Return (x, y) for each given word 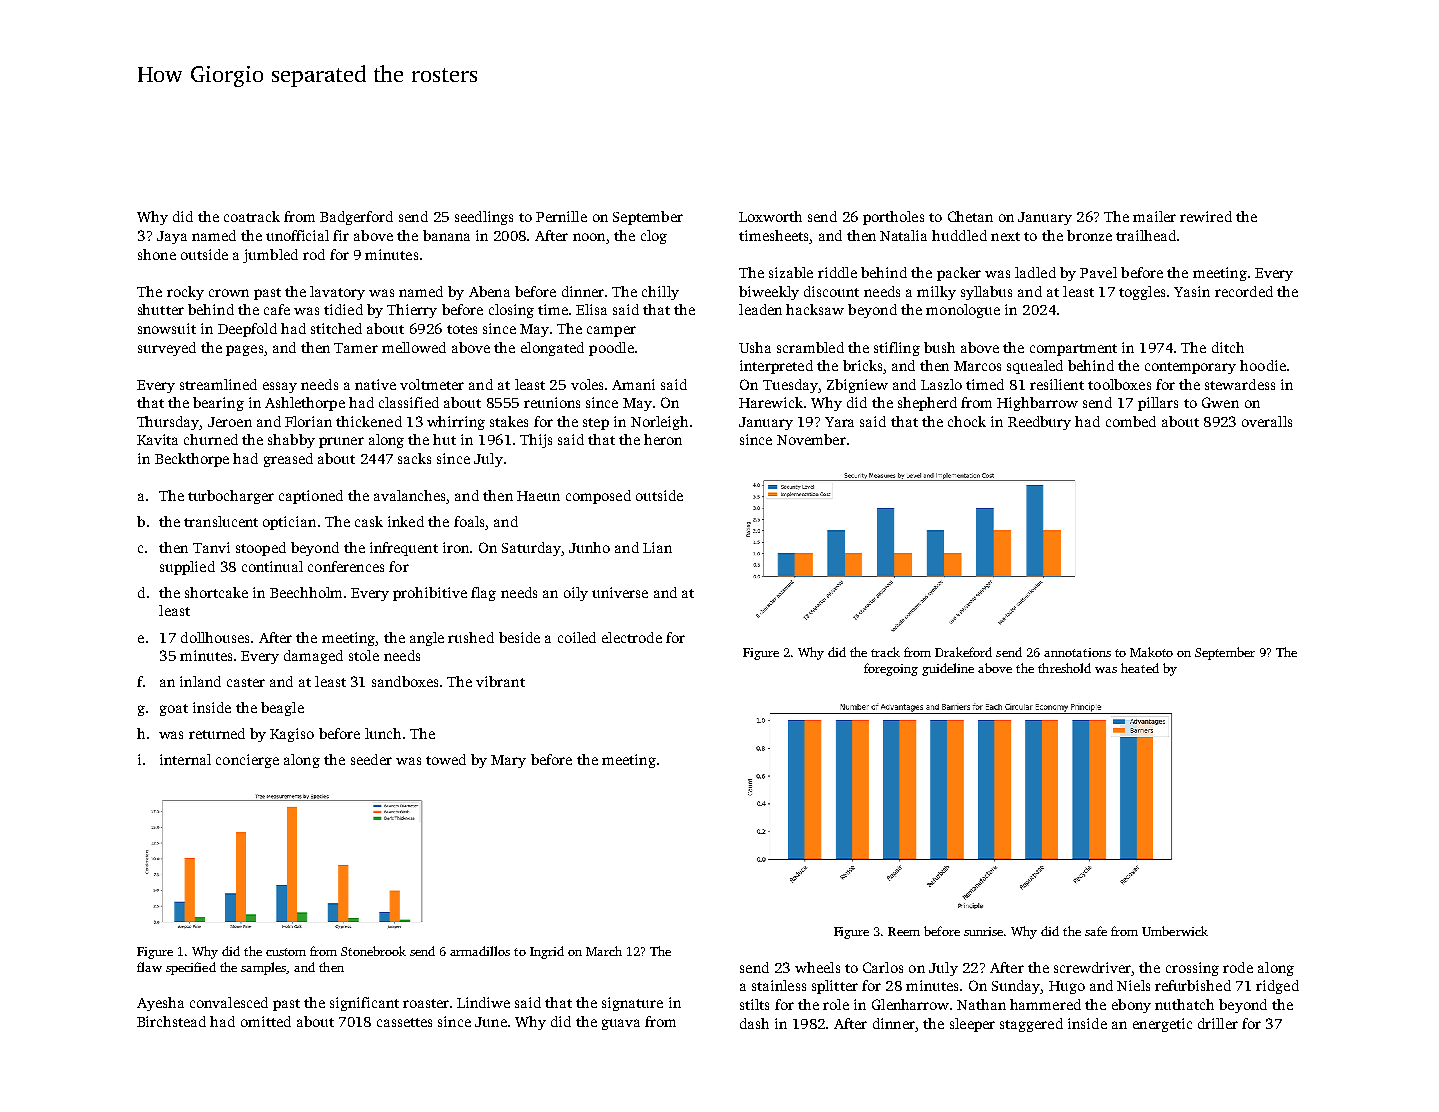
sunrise (983, 931)
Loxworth (770, 216)
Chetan (970, 216)
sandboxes (405, 681)
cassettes (404, 1022)
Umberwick (1175, 931)
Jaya (172, 237)
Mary (508, 761)
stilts (754, 1004)
